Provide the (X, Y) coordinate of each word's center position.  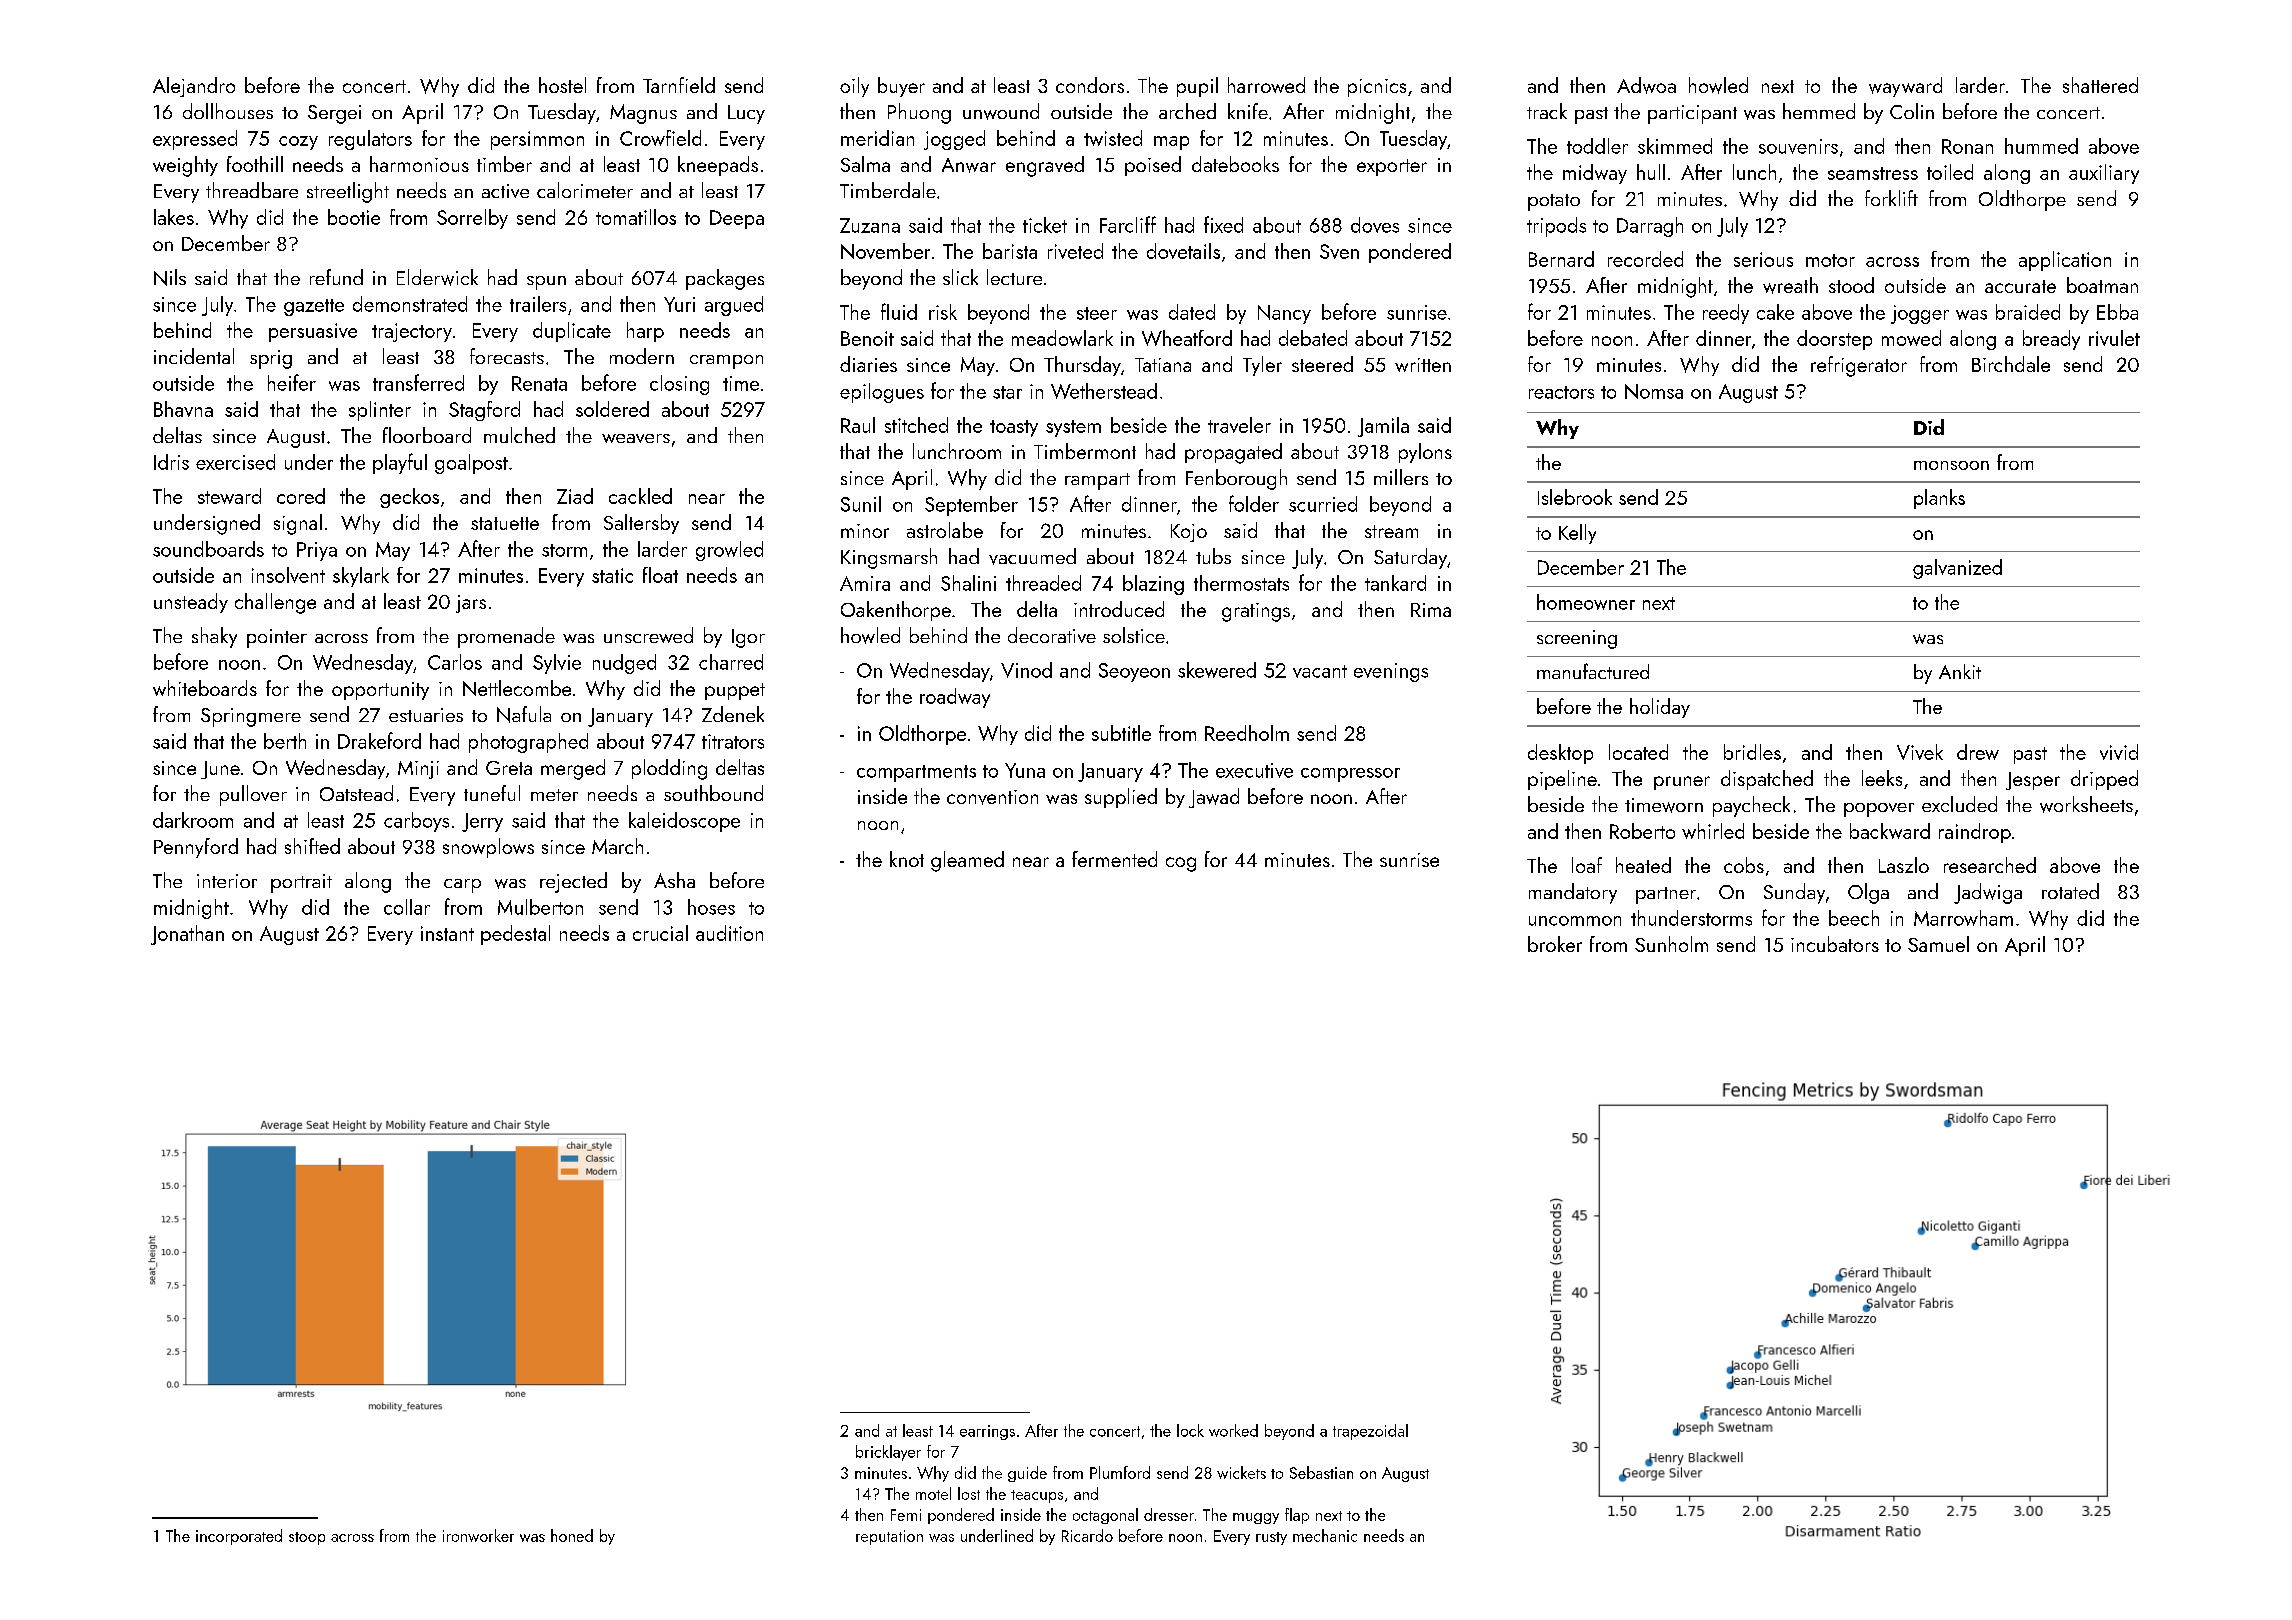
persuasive (313, 332)
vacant (1320, 671)
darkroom (193, 820)
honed (572, 1535)
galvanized (1957, 569)
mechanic (1325, 1535)
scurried (1323, 504)
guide (1027, 1474)
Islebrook (1575, 497)
